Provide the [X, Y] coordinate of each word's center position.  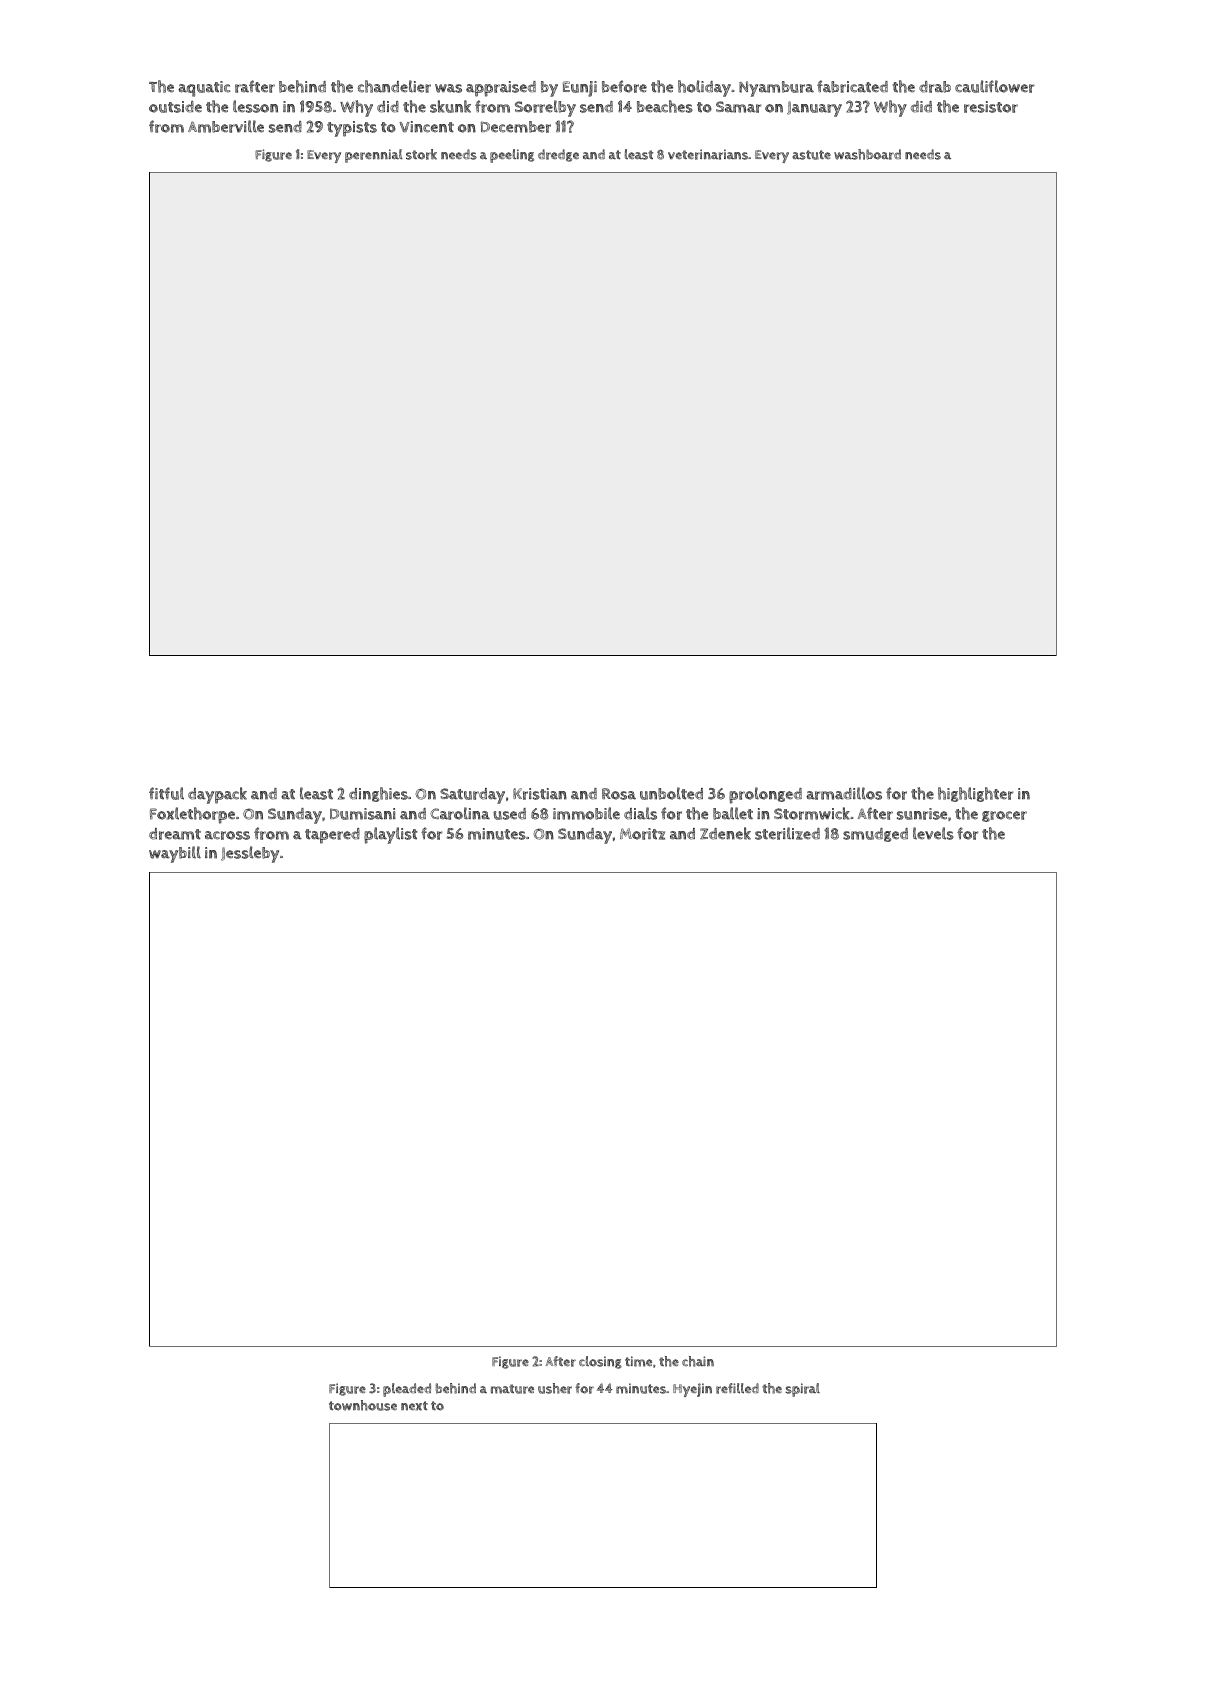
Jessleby [250, 854]
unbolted [671, 793]
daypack [217, 795]
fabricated [852, 86]
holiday [704, 88]
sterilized [787, 833]
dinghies [378, 794]
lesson [255, 106]
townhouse [363, 1405]
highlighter [975, 794]
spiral [802, 1390]
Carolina [460, 813]
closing [600, 1362]
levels [933, 833]
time [638, 1361]
